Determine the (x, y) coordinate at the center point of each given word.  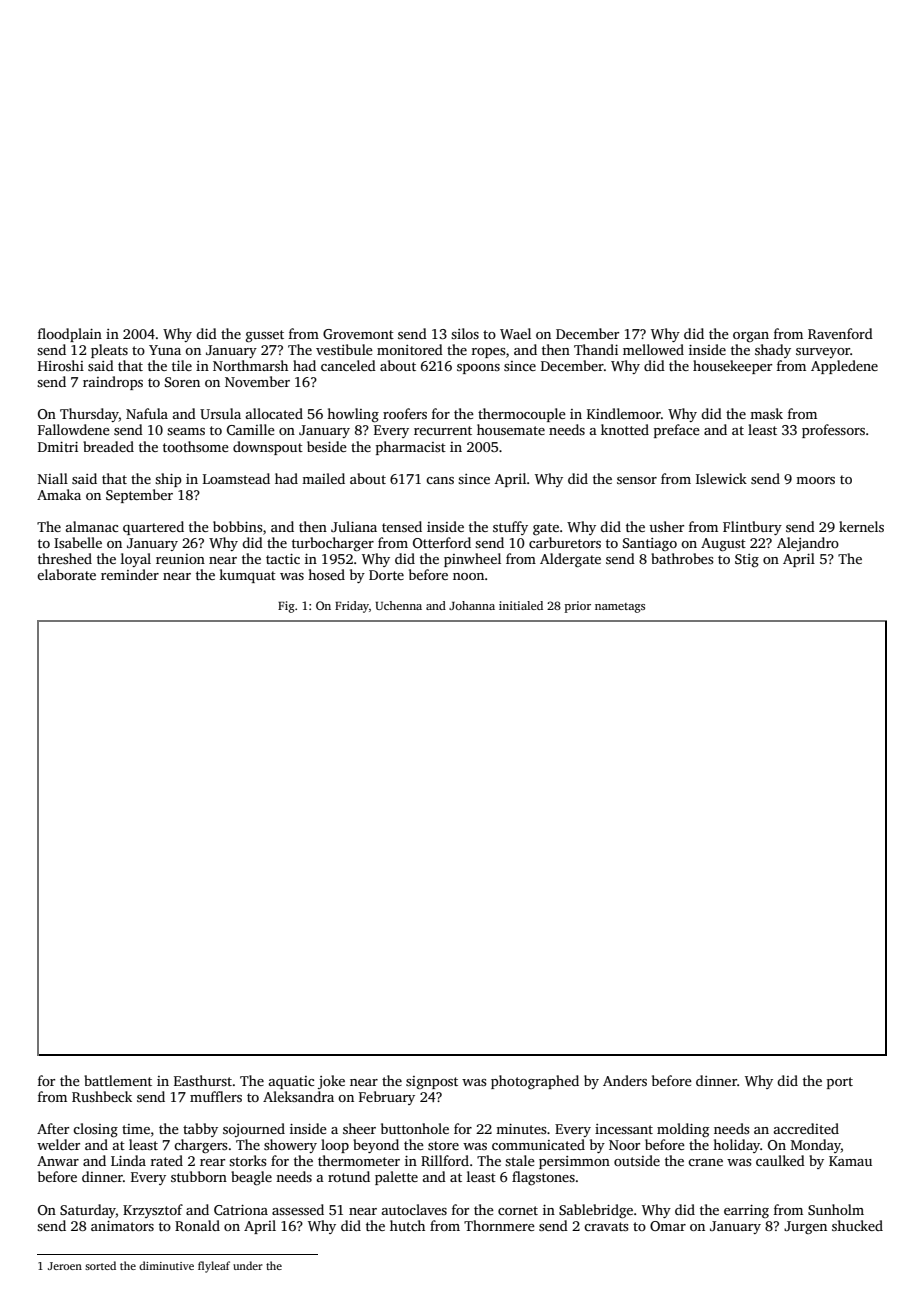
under (248, 1265)
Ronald (197, 1225)
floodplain (70, 335)
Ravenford (840, 333)
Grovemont (358, 334)
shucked (857, 1225)
